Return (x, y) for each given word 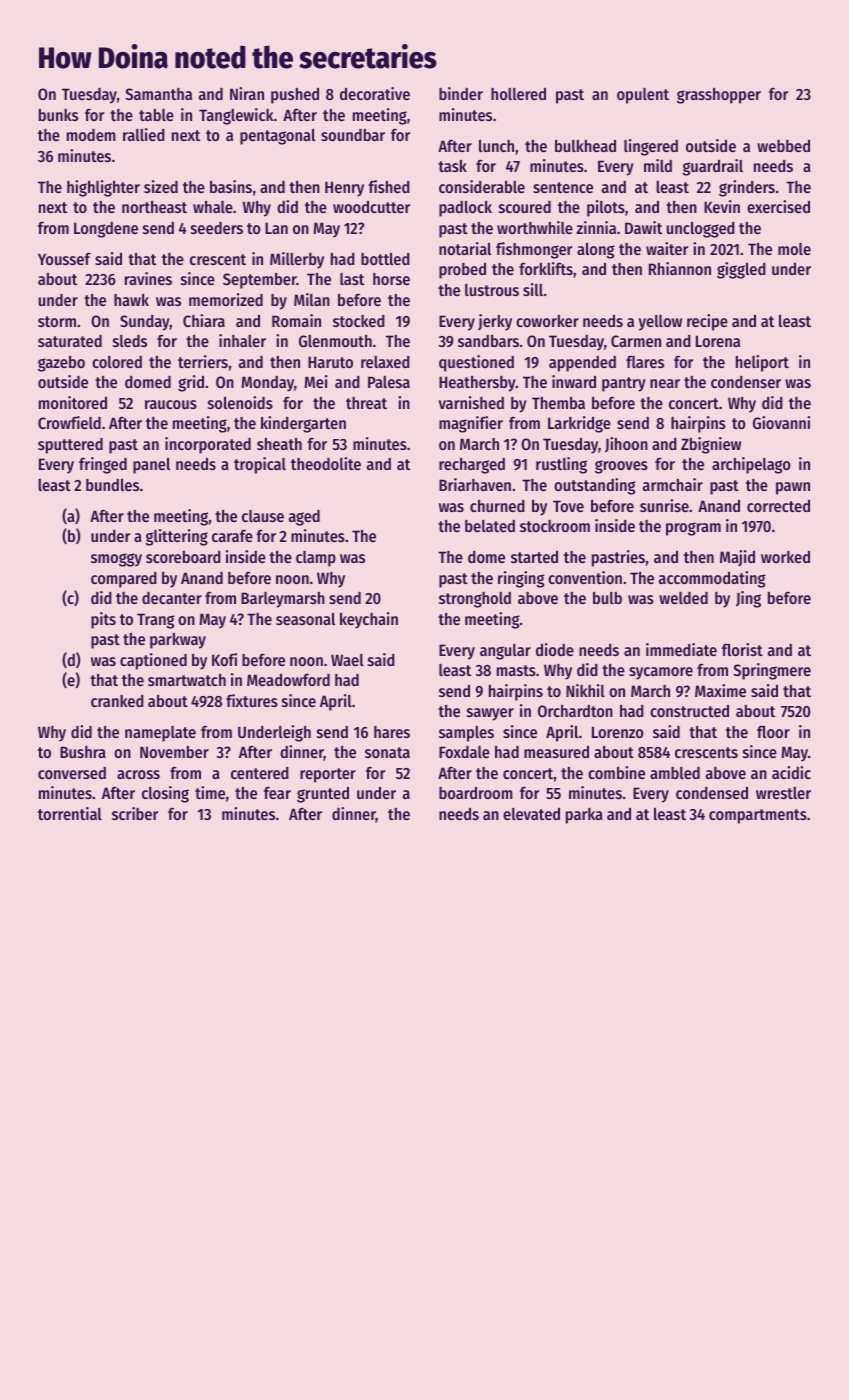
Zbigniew (711, 445)
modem (91, 135)
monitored (73, 402)
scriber (135, 813)
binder (461, 93)
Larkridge (579, 424)
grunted (323, 795)
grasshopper (719, 96)
